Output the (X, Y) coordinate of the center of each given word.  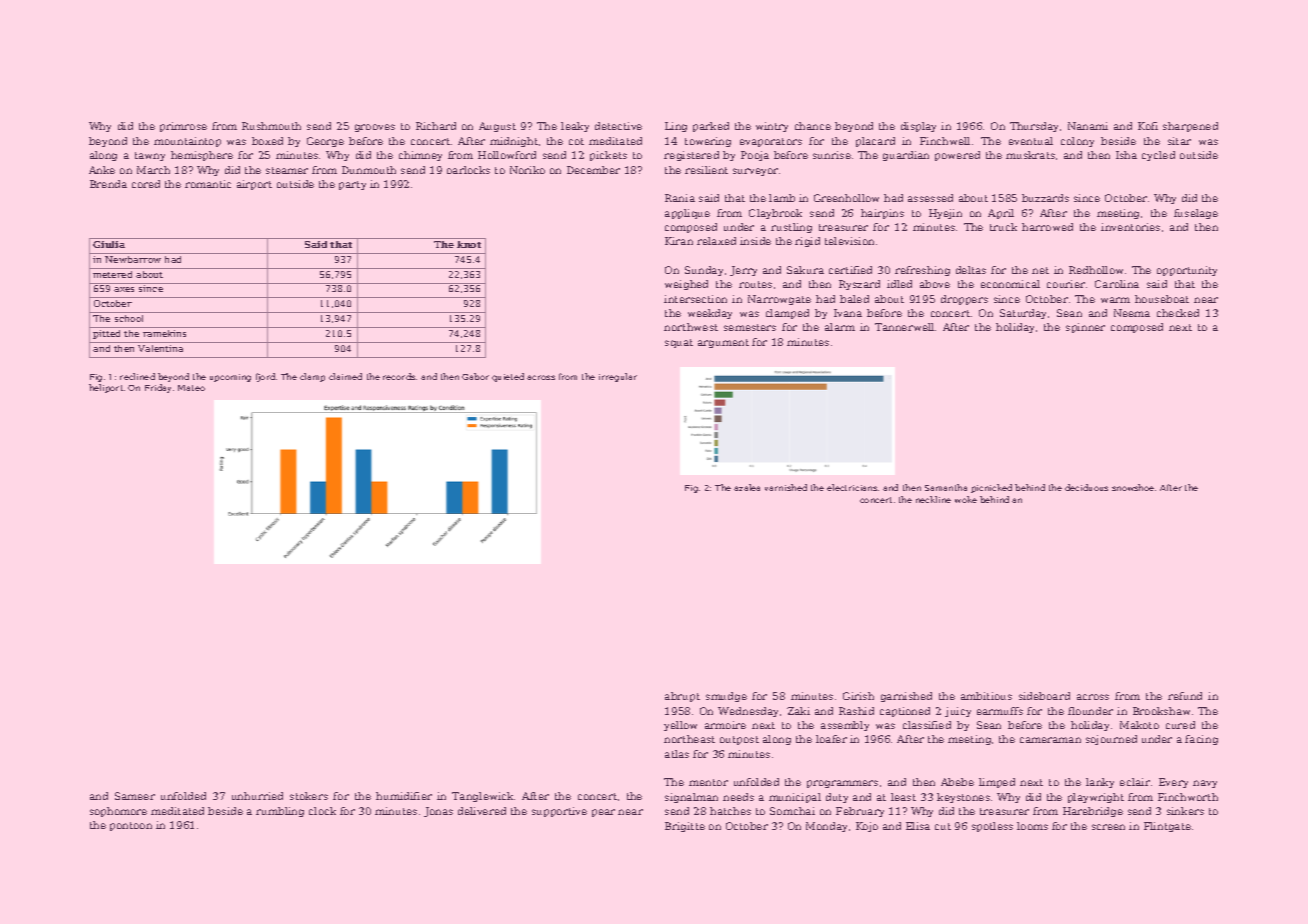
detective (618, 126)
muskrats (1030, 155)
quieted (508, 377)
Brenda (108, 184)
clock (322, 811)
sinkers (1185, 811)
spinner (1085, 328)
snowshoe (1133, 487)
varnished (786, 487)
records (399, 376)
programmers (842, 784)
